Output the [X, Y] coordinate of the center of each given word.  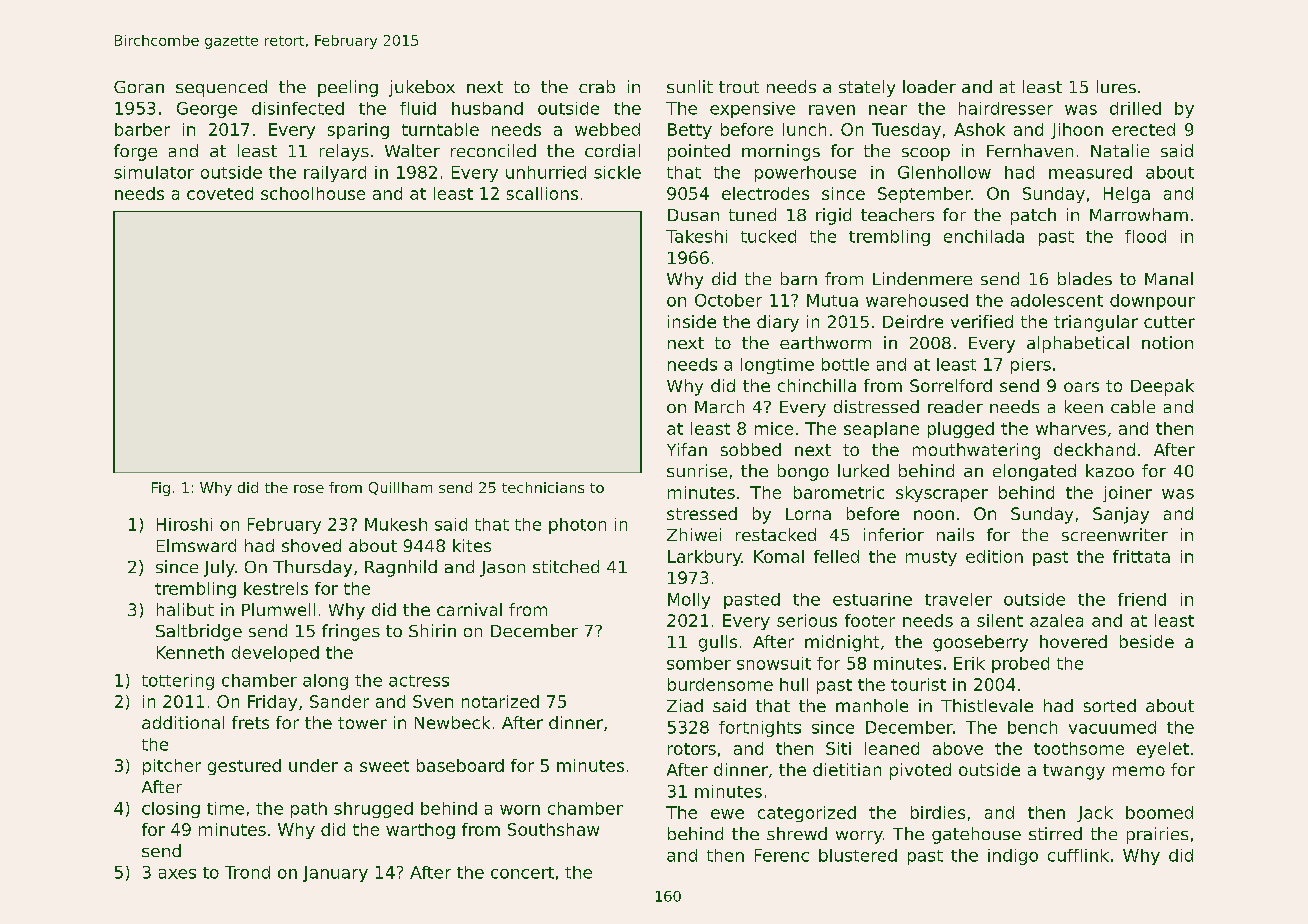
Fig [161, 489]
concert [522, 873]
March [719, 406]
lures [1116, 86]
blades [1085, 278]
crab [597, 86]
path [309, 810]
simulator [154, 172]
